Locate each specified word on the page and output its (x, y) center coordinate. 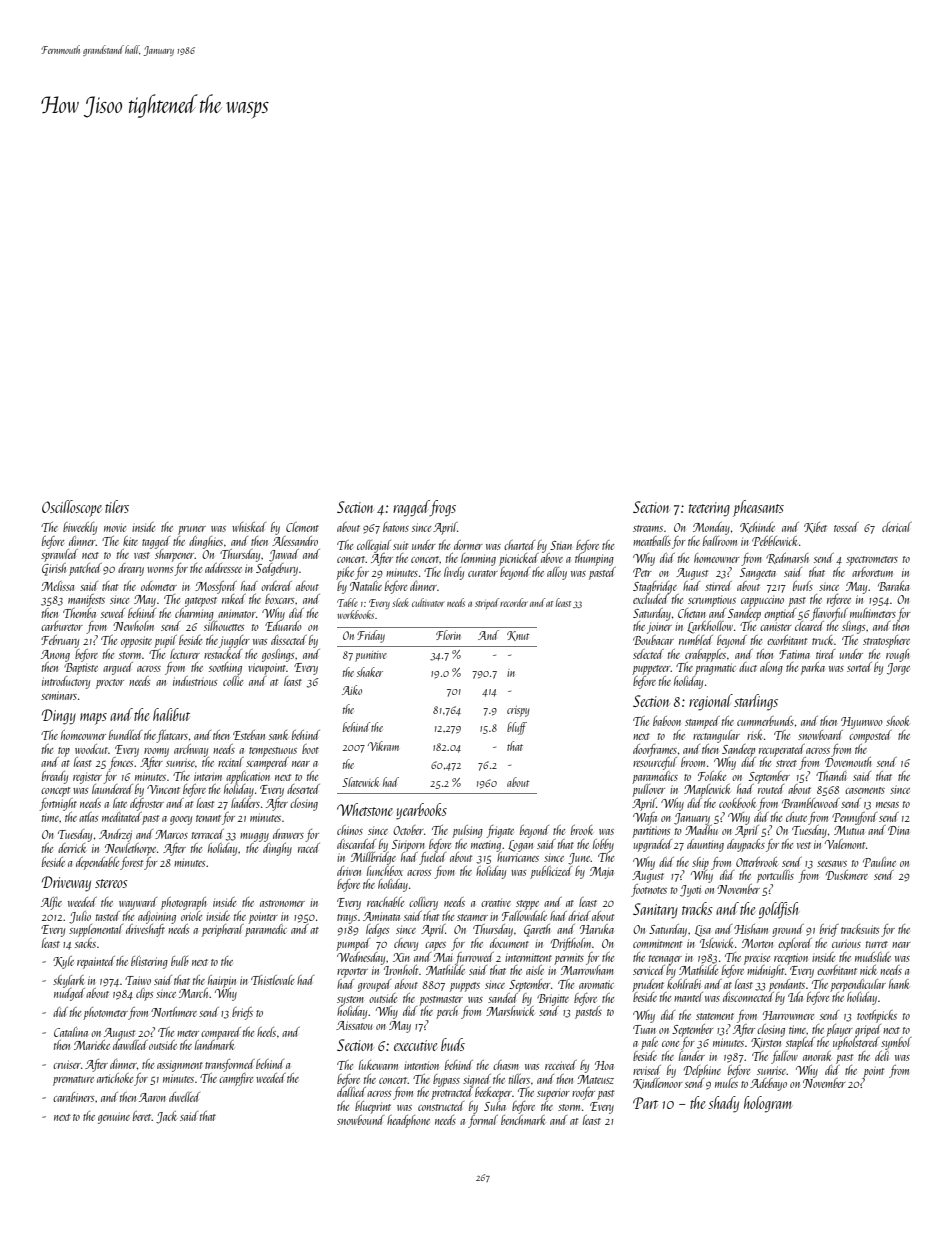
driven (349, 871)
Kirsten (766, 1043)
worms (160, 570)
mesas (887, 805)
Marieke (92, 1045)
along (771, 668)
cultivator (428, 602)
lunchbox (385, 871)
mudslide (873, 957)
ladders (245, 803)
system (350, 1001)
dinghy (277, 849)
